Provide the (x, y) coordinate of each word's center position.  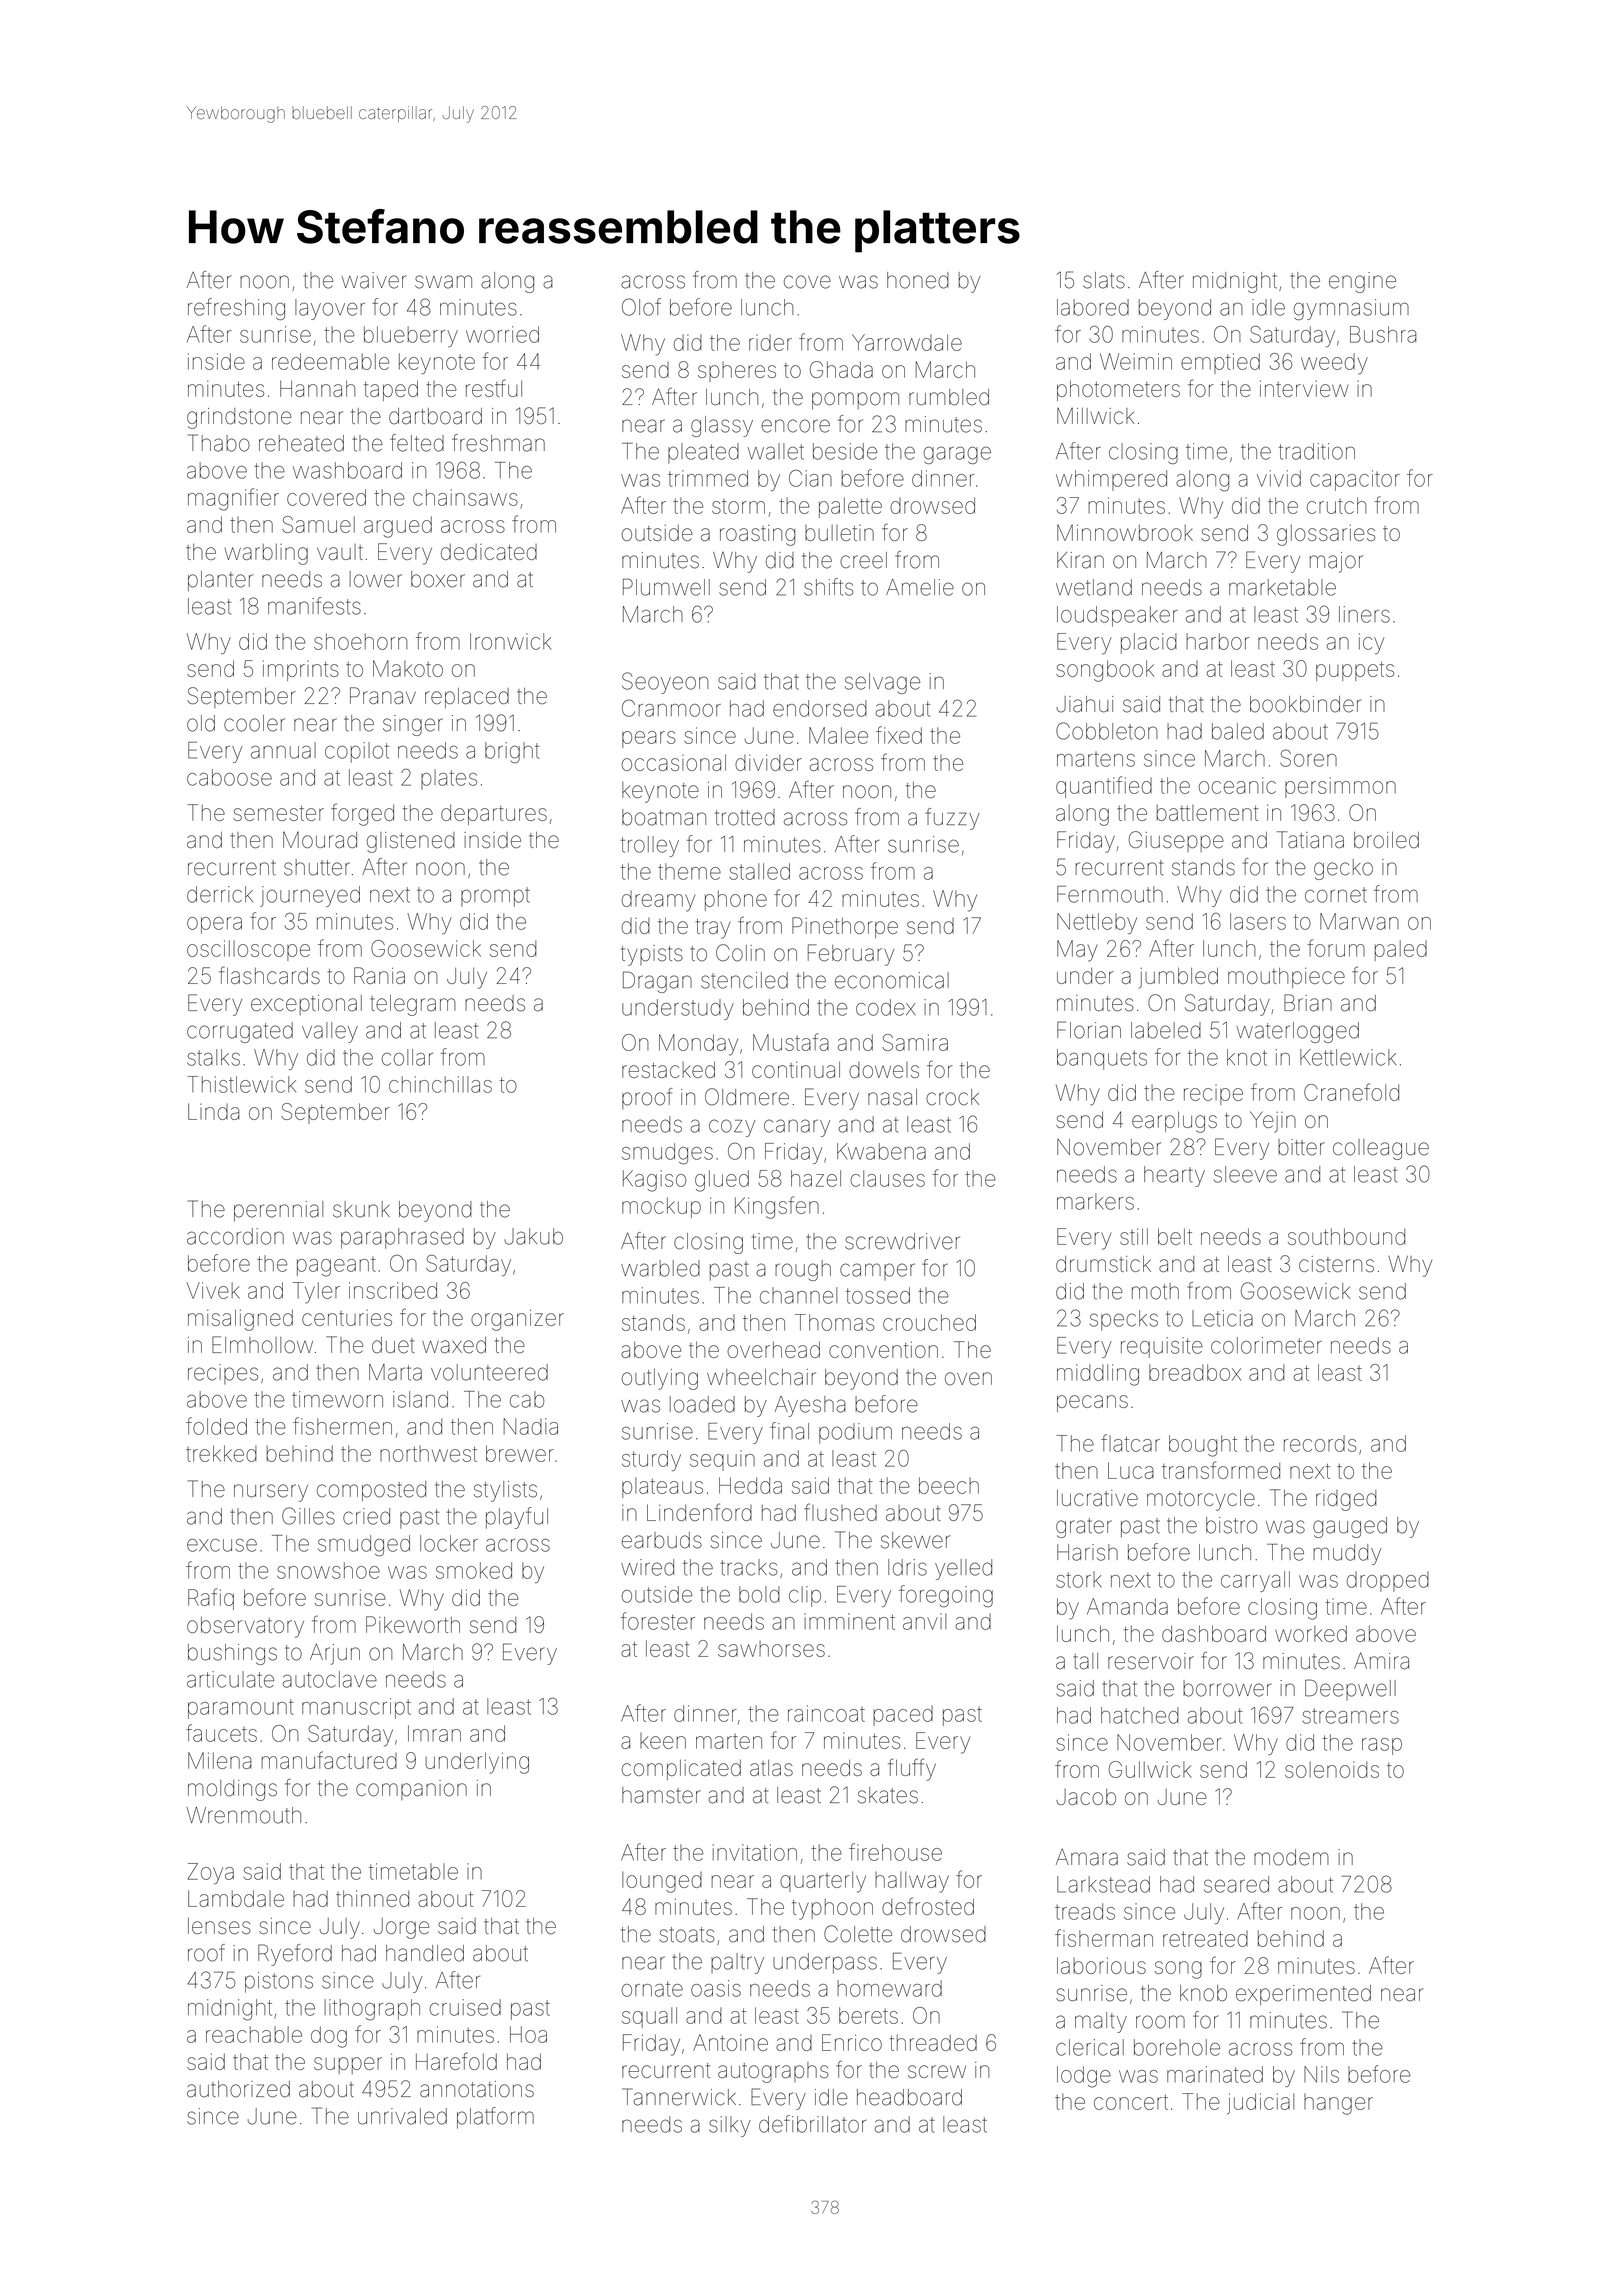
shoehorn (360, 641)
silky (730, 2126)
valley (330, 1032)
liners (1364, 614)
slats (1104, 280)
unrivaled (402, 2116)
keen (663, 1741)
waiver (374, 280)
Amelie (920, 587)
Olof (641, 307)
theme (689, 871)
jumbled (1178, 978)
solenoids (1332, 1769)
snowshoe (328, 1570)
